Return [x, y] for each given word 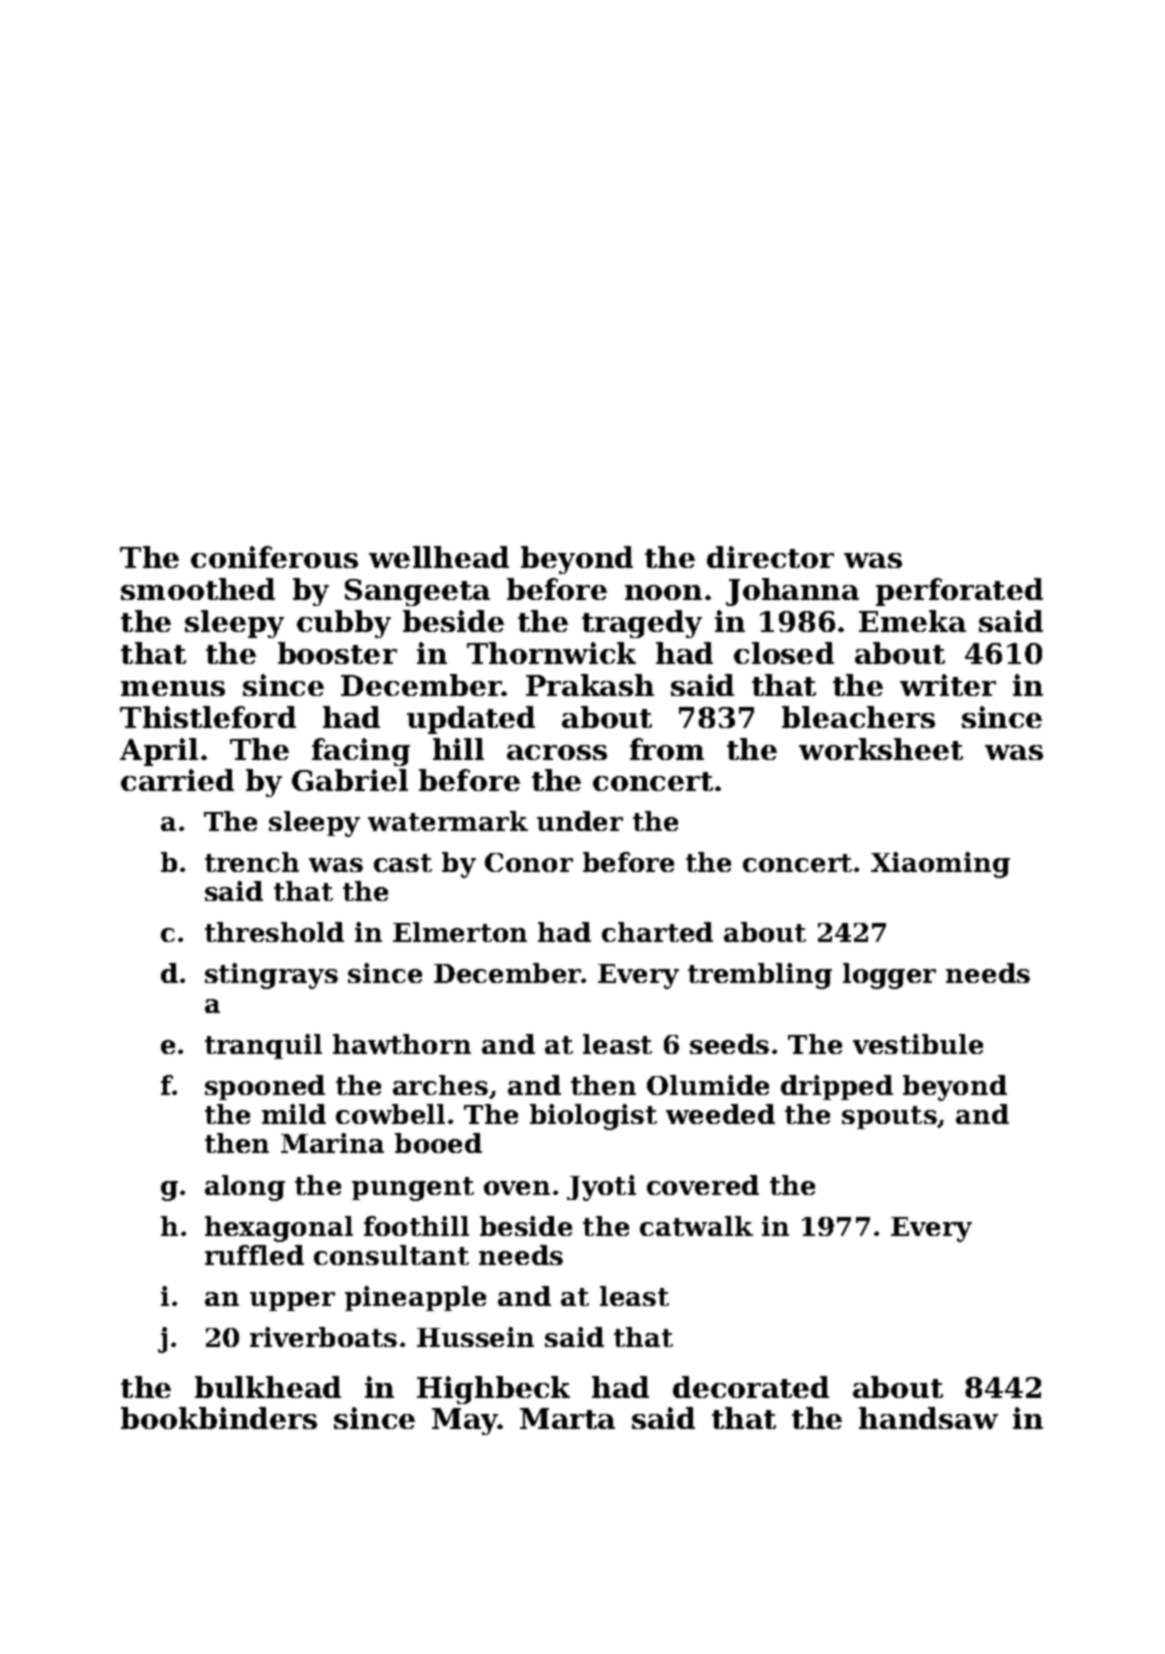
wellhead [439, 557]
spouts [889, 1117]
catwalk [696, 1226]
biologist [593, 1117]
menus [173, 688]
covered [703, 1185]
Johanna [792, 592]
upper [292, 1301]
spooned [265, 1087]
